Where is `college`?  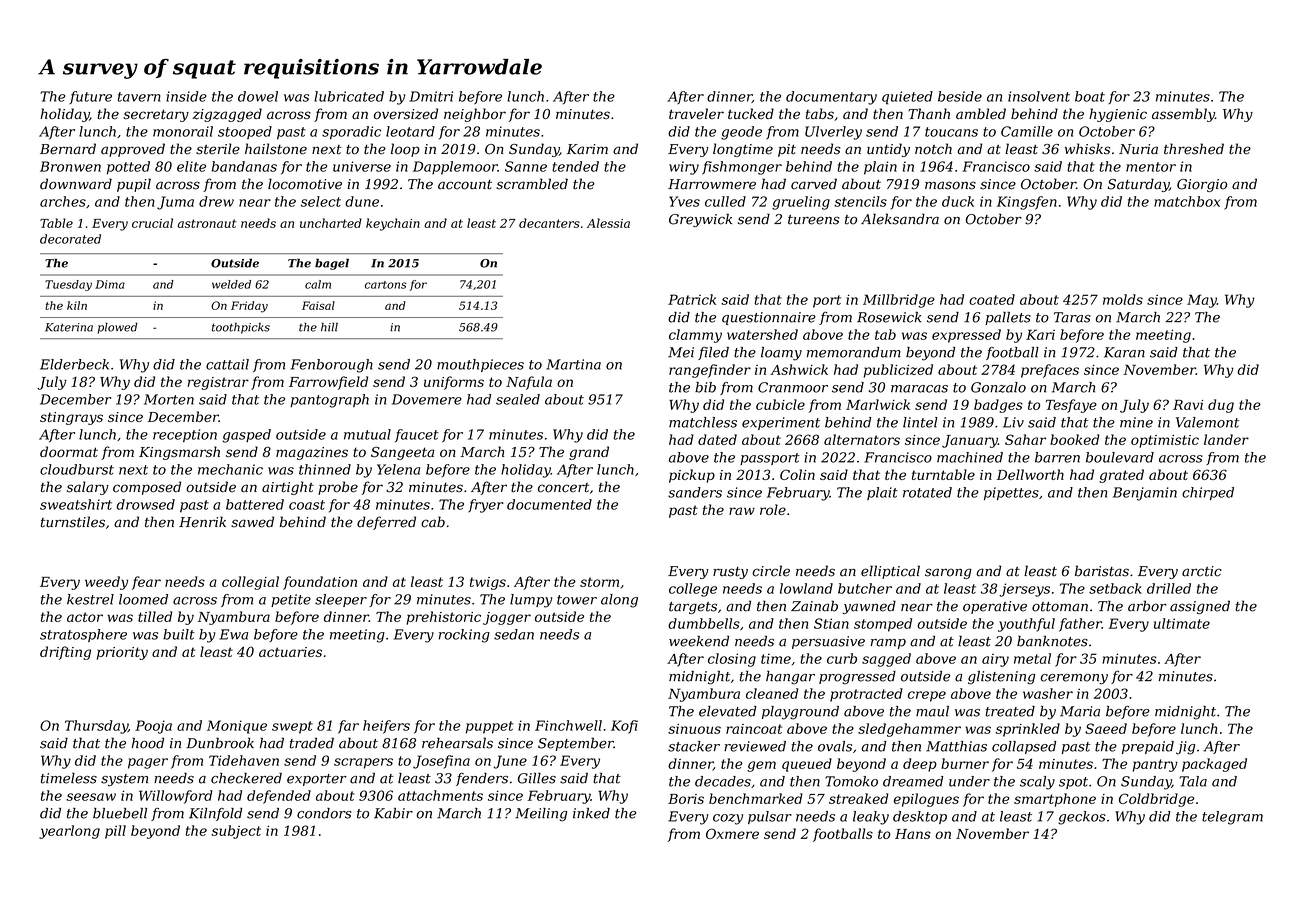
college is located at coordinates (693, 590).
